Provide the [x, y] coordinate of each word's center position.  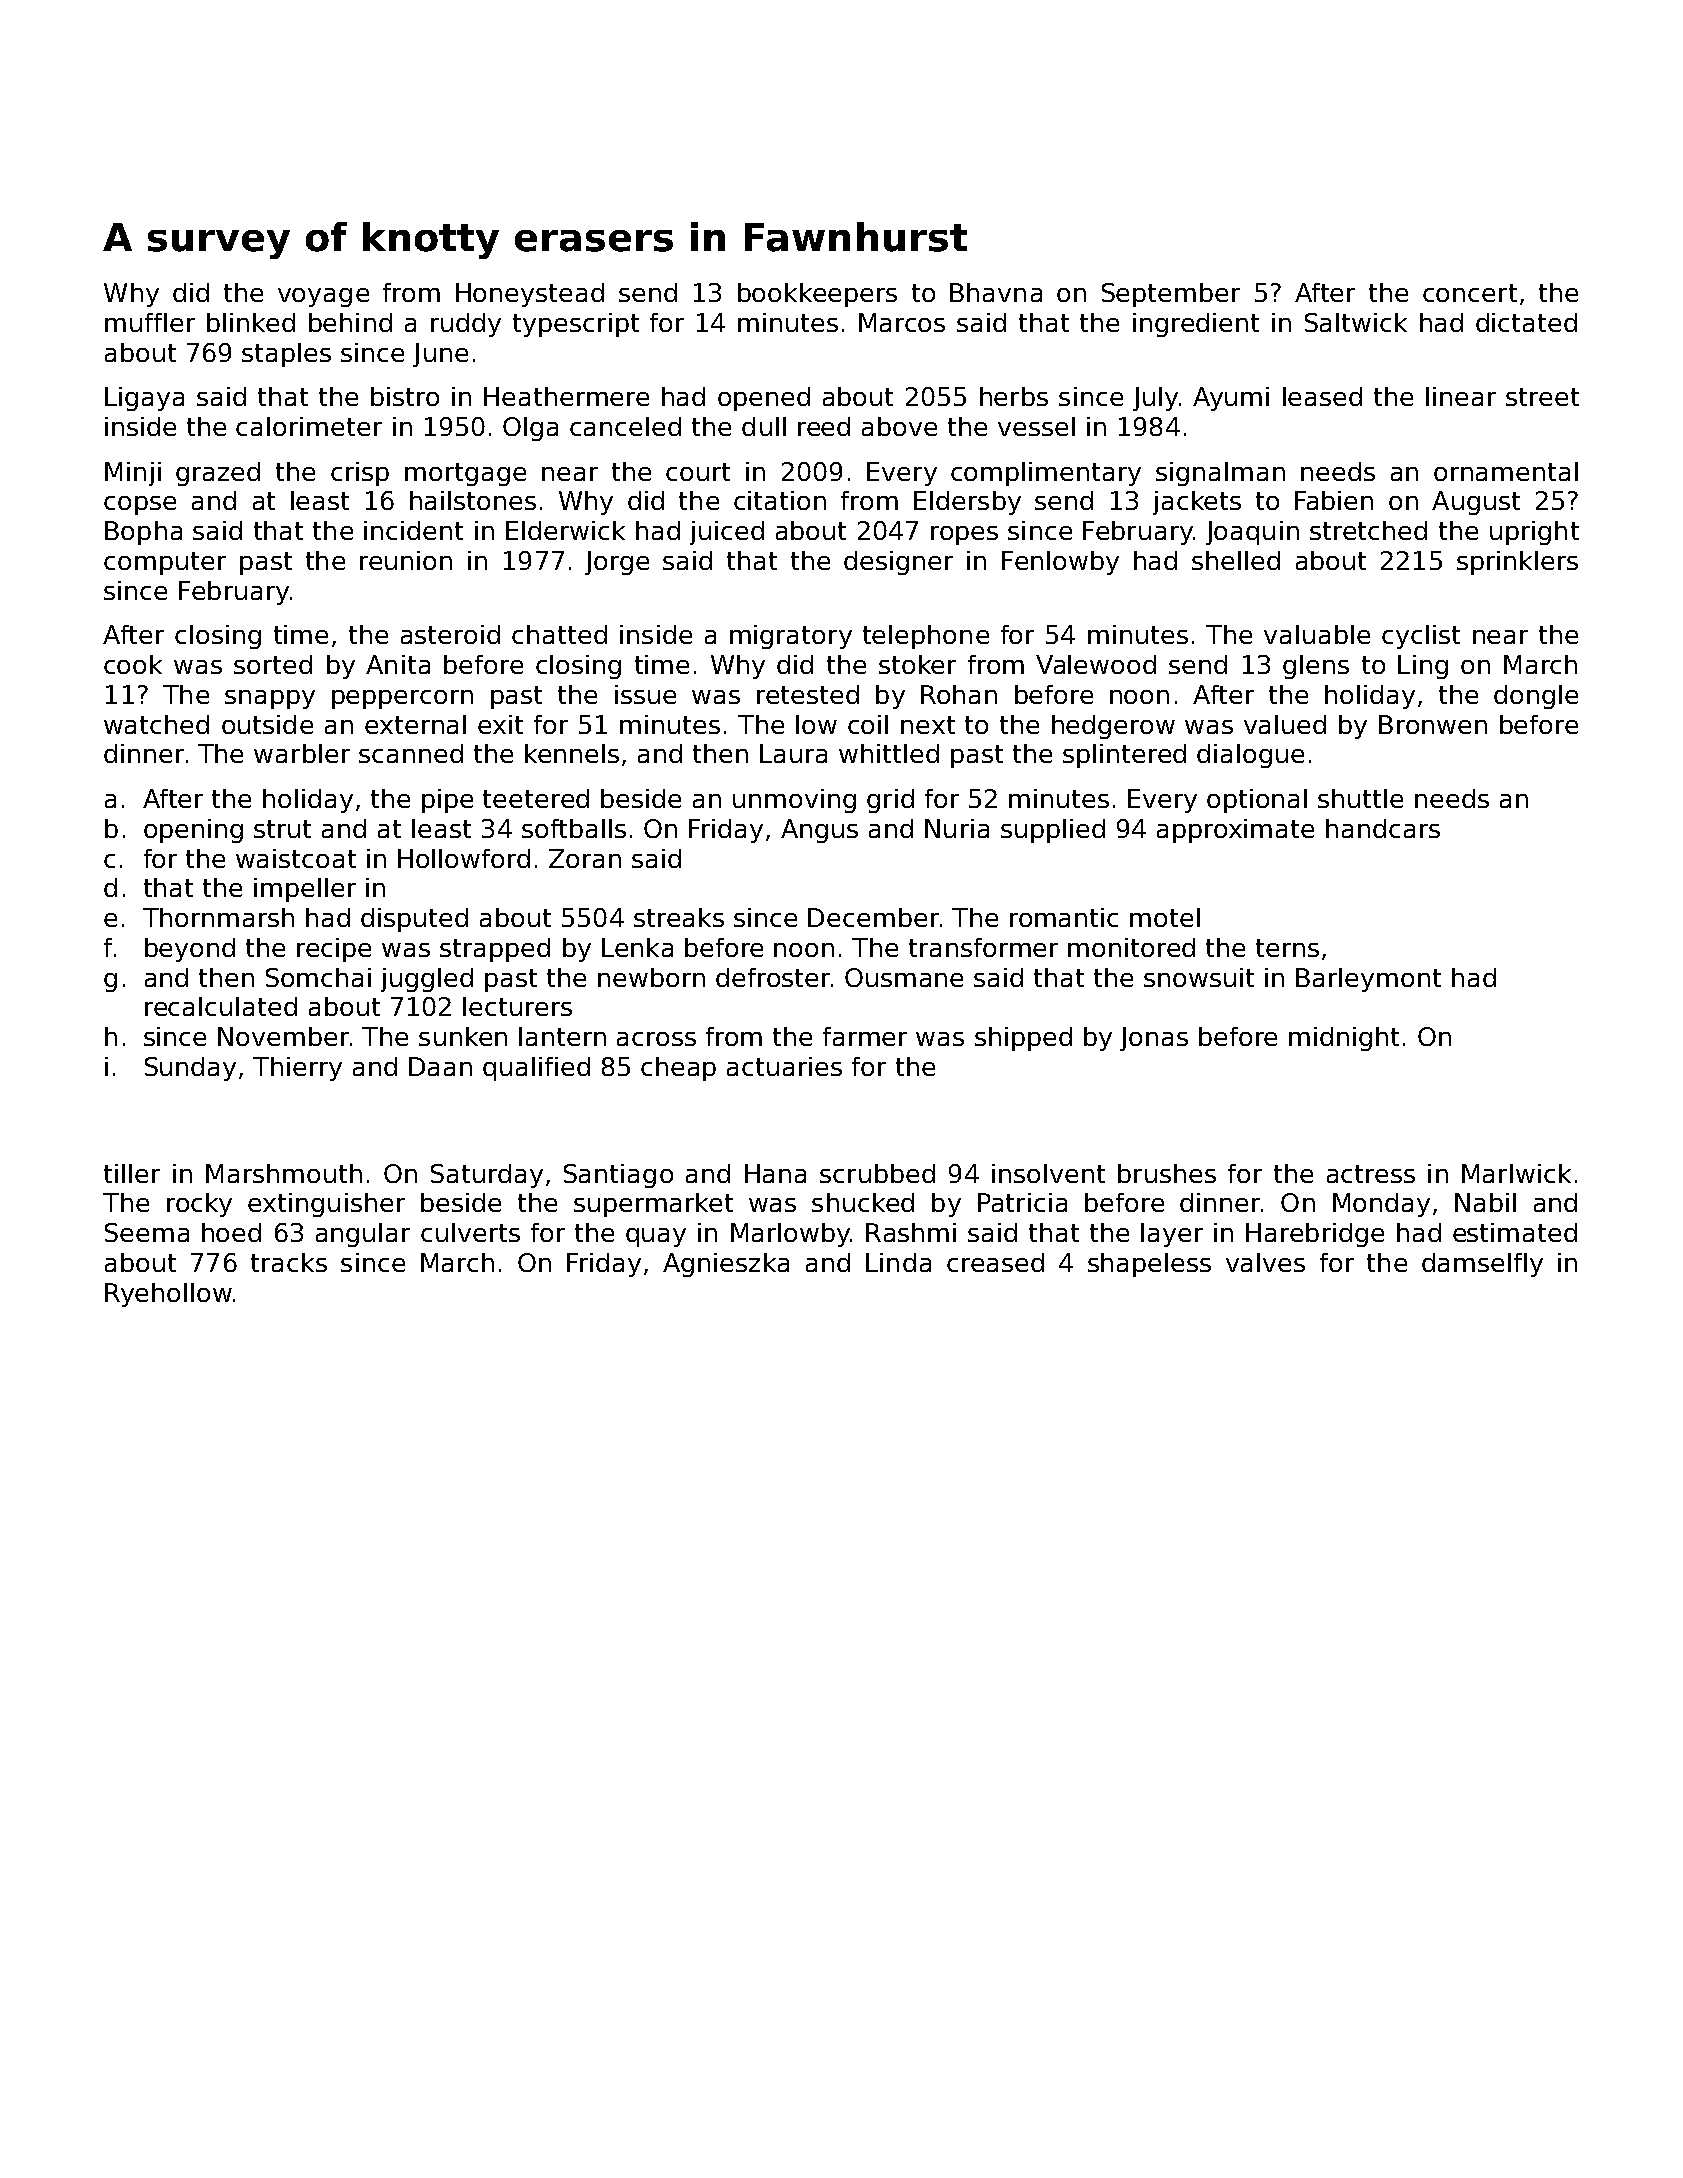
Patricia [1022, 1202]
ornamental [1506, 471]
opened [764, 399]
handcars [1383, 828]
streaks [679, 917]
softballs [574, 828]
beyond [190, 950]
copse [140, 505]
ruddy [466, 325]
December [873, 917]
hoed [231, 1232]
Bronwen [1433, 724]
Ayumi [1231, 399]
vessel [1036, 426]
